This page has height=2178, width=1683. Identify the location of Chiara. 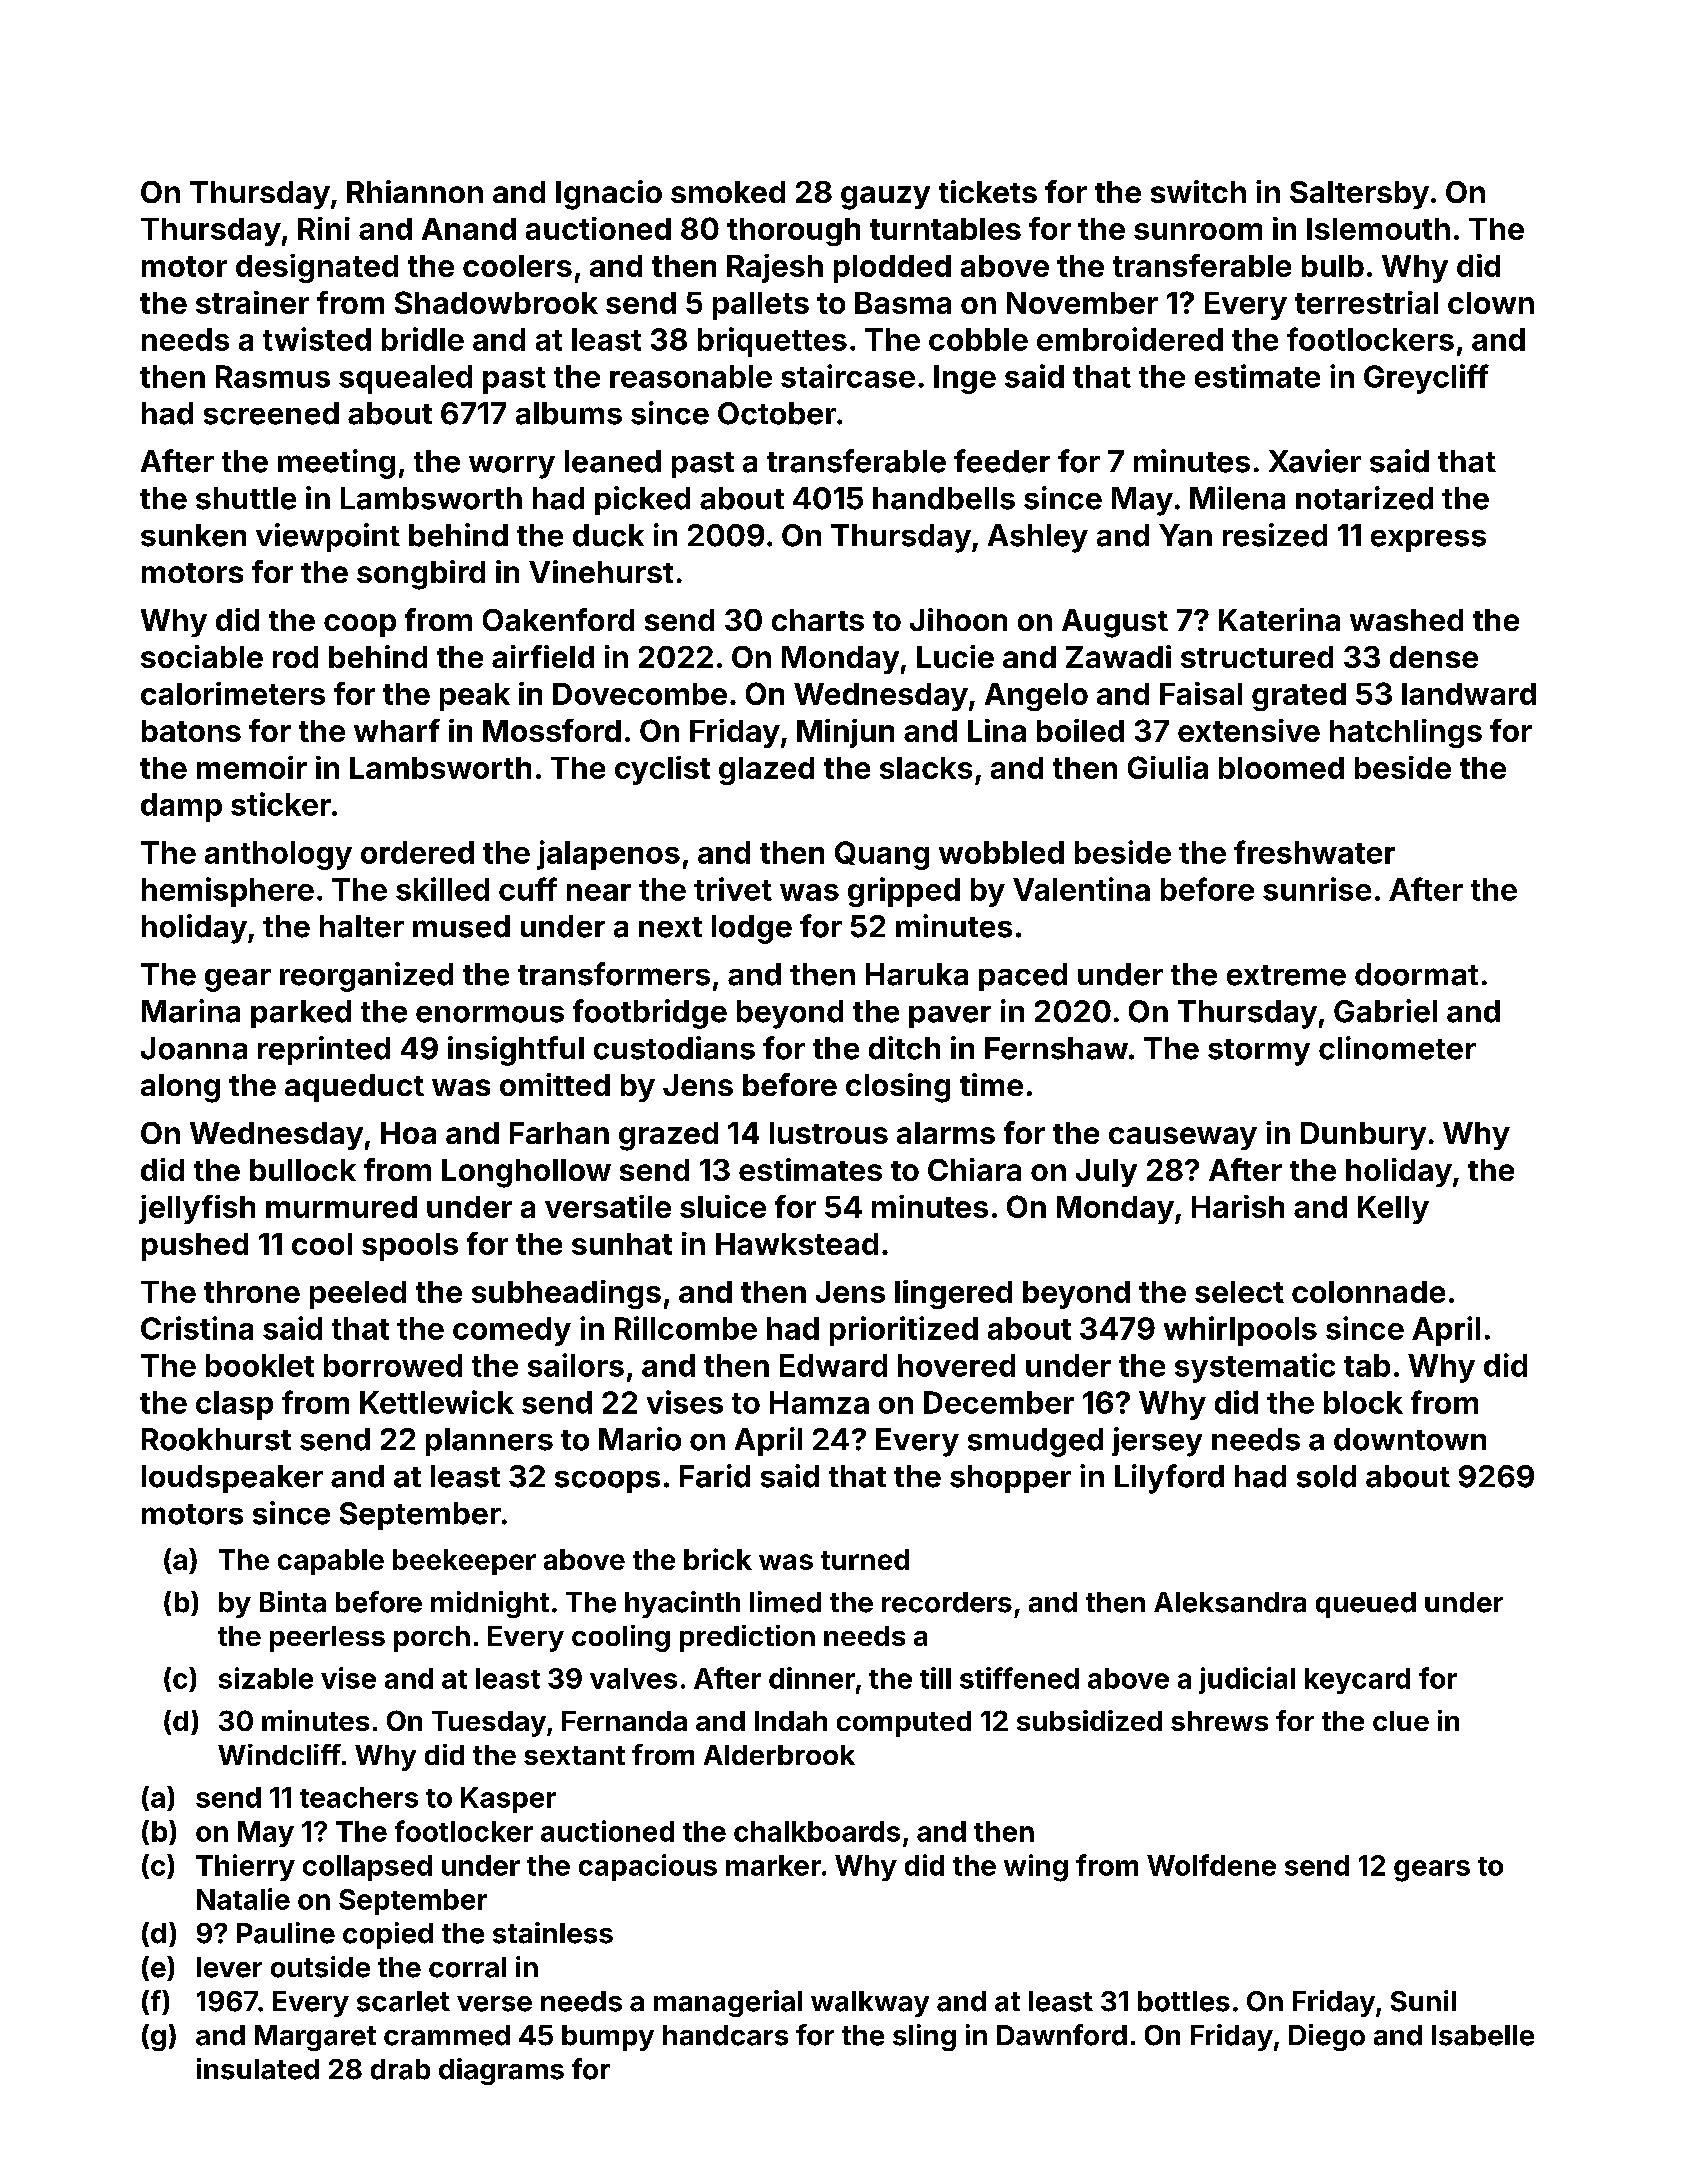
(974, 1169).
